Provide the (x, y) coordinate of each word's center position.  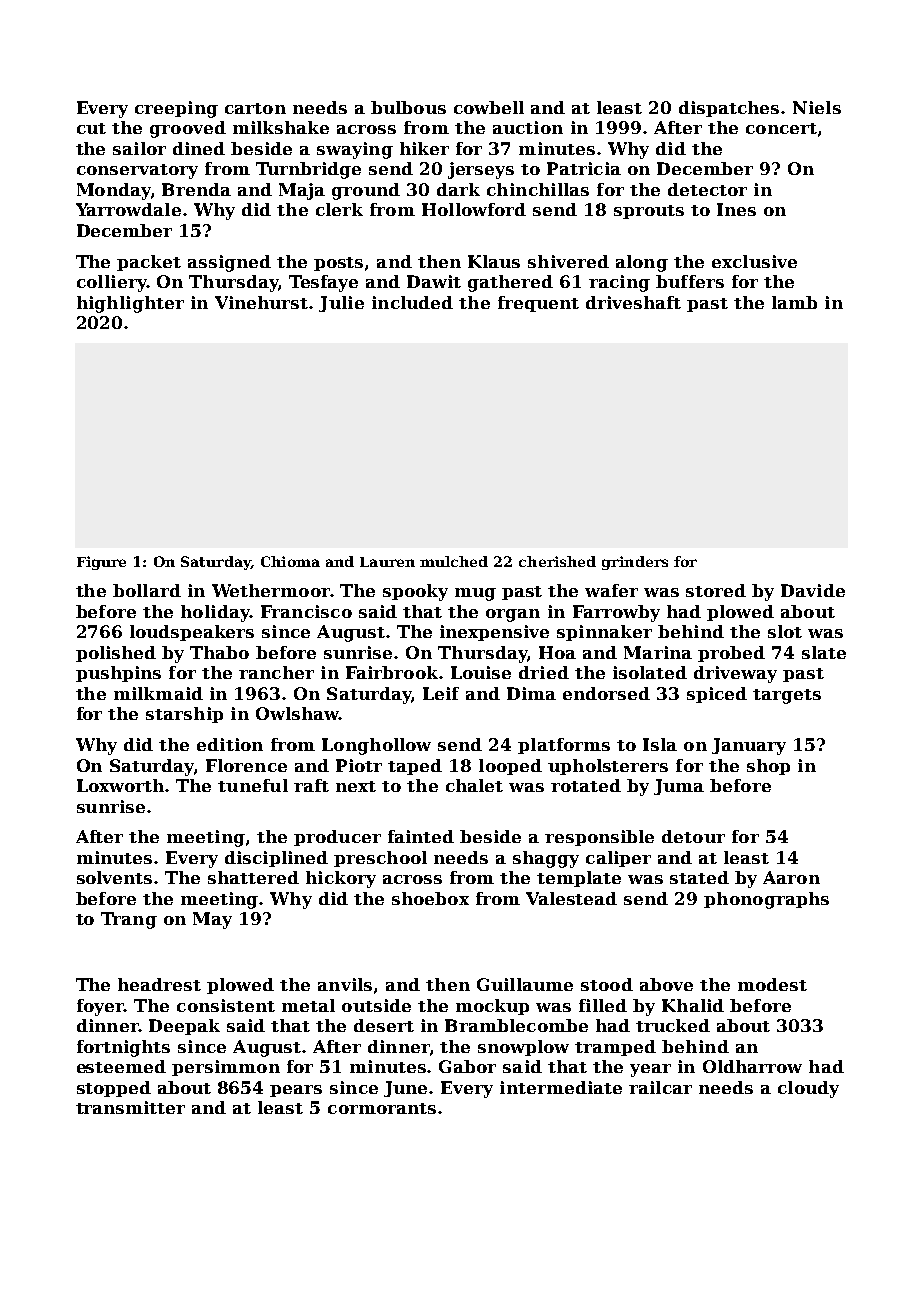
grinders (635, 563)
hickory (341, 879)
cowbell (489, 107)
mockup (492, 1007)
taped (415, 767)
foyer (100, 1007)
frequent (538, 304)
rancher (276, 672)
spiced (717, 695)
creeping (176, 109)
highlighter (130, 304)
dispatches (729, 109)
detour (693, 836)
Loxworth (120, 785)
